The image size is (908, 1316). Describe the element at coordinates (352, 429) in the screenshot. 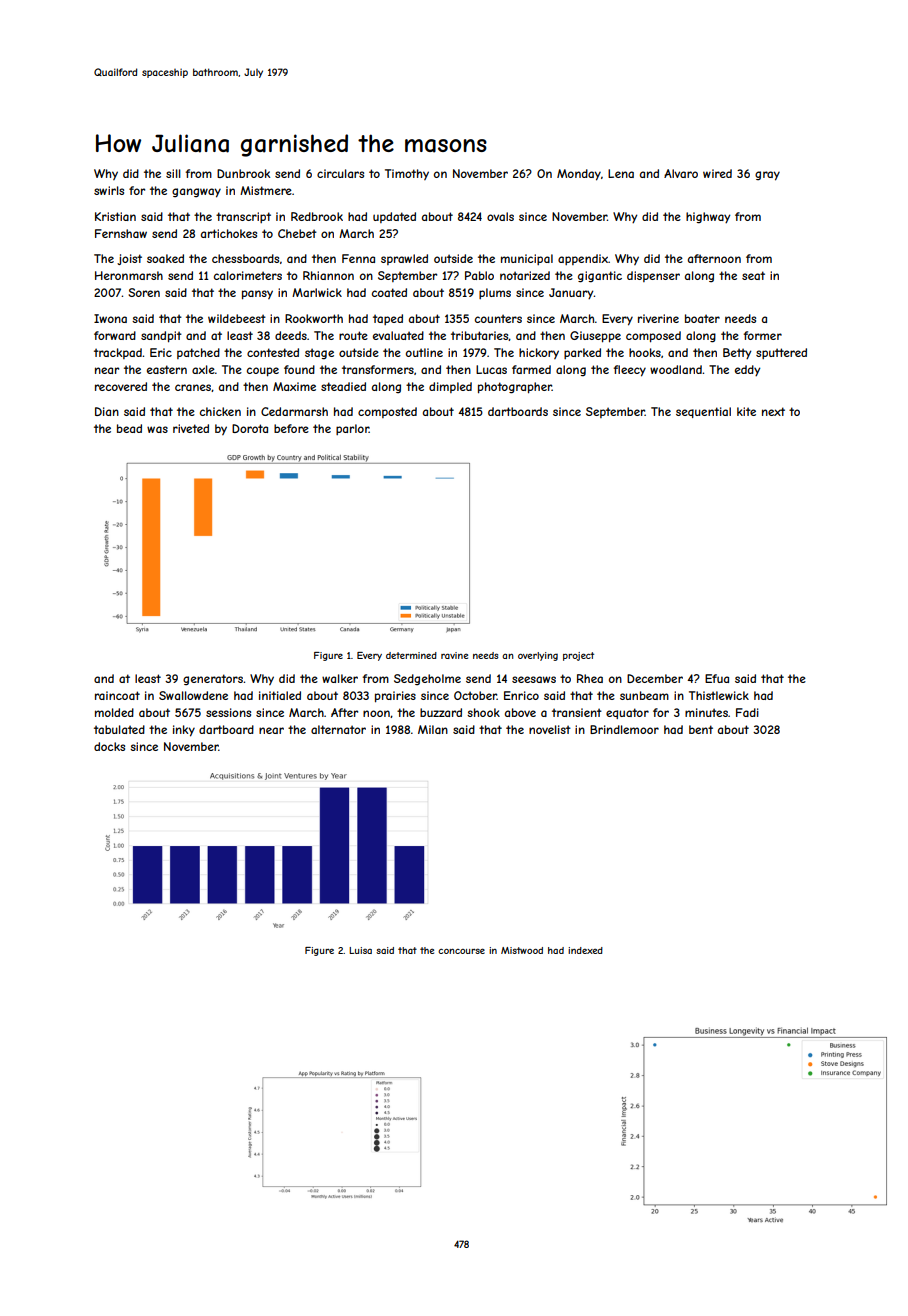

I see `parlor` at that location.
